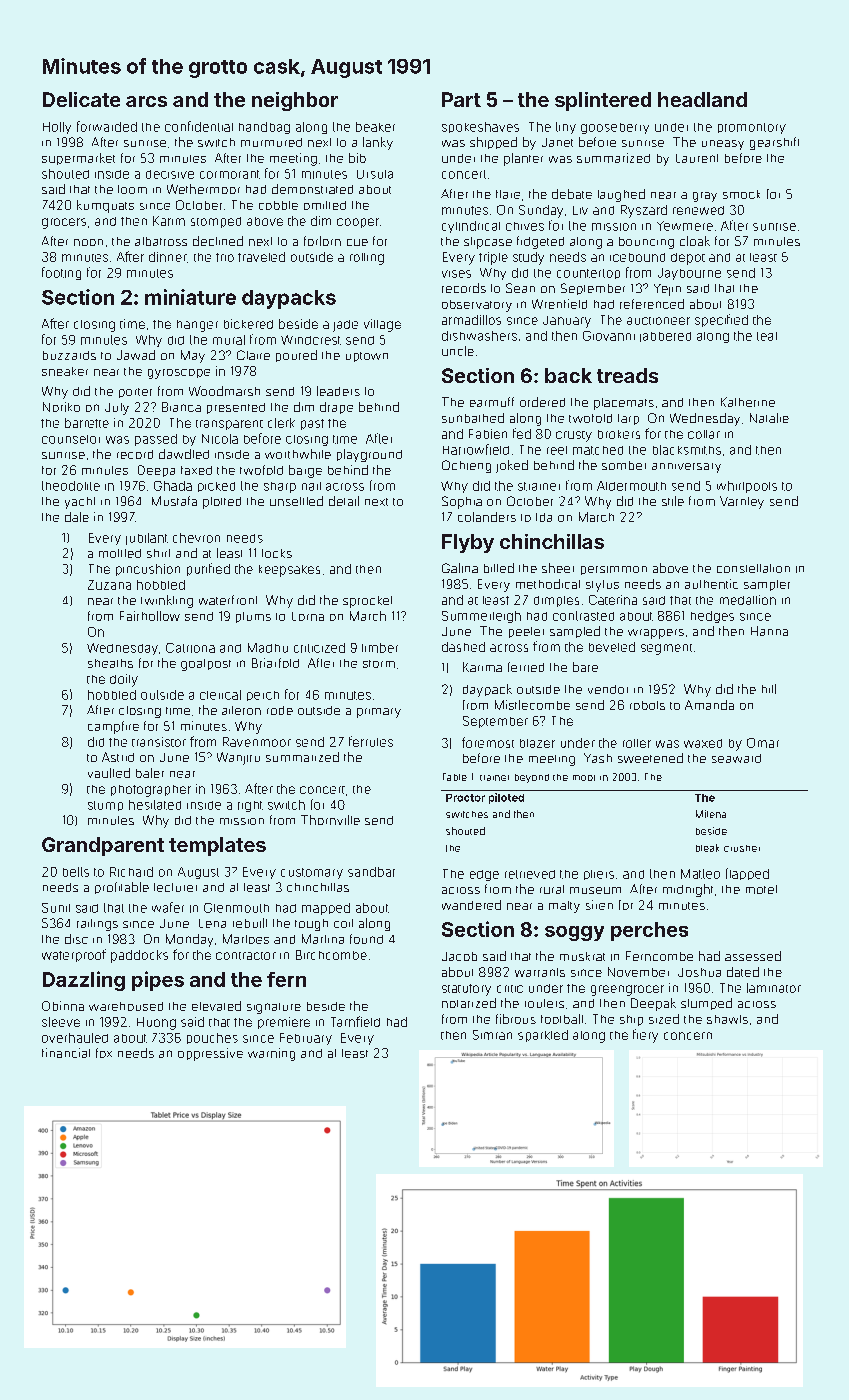  Describe the element at coordinates (66, 1053) in the page. I see `financial` at that location.
